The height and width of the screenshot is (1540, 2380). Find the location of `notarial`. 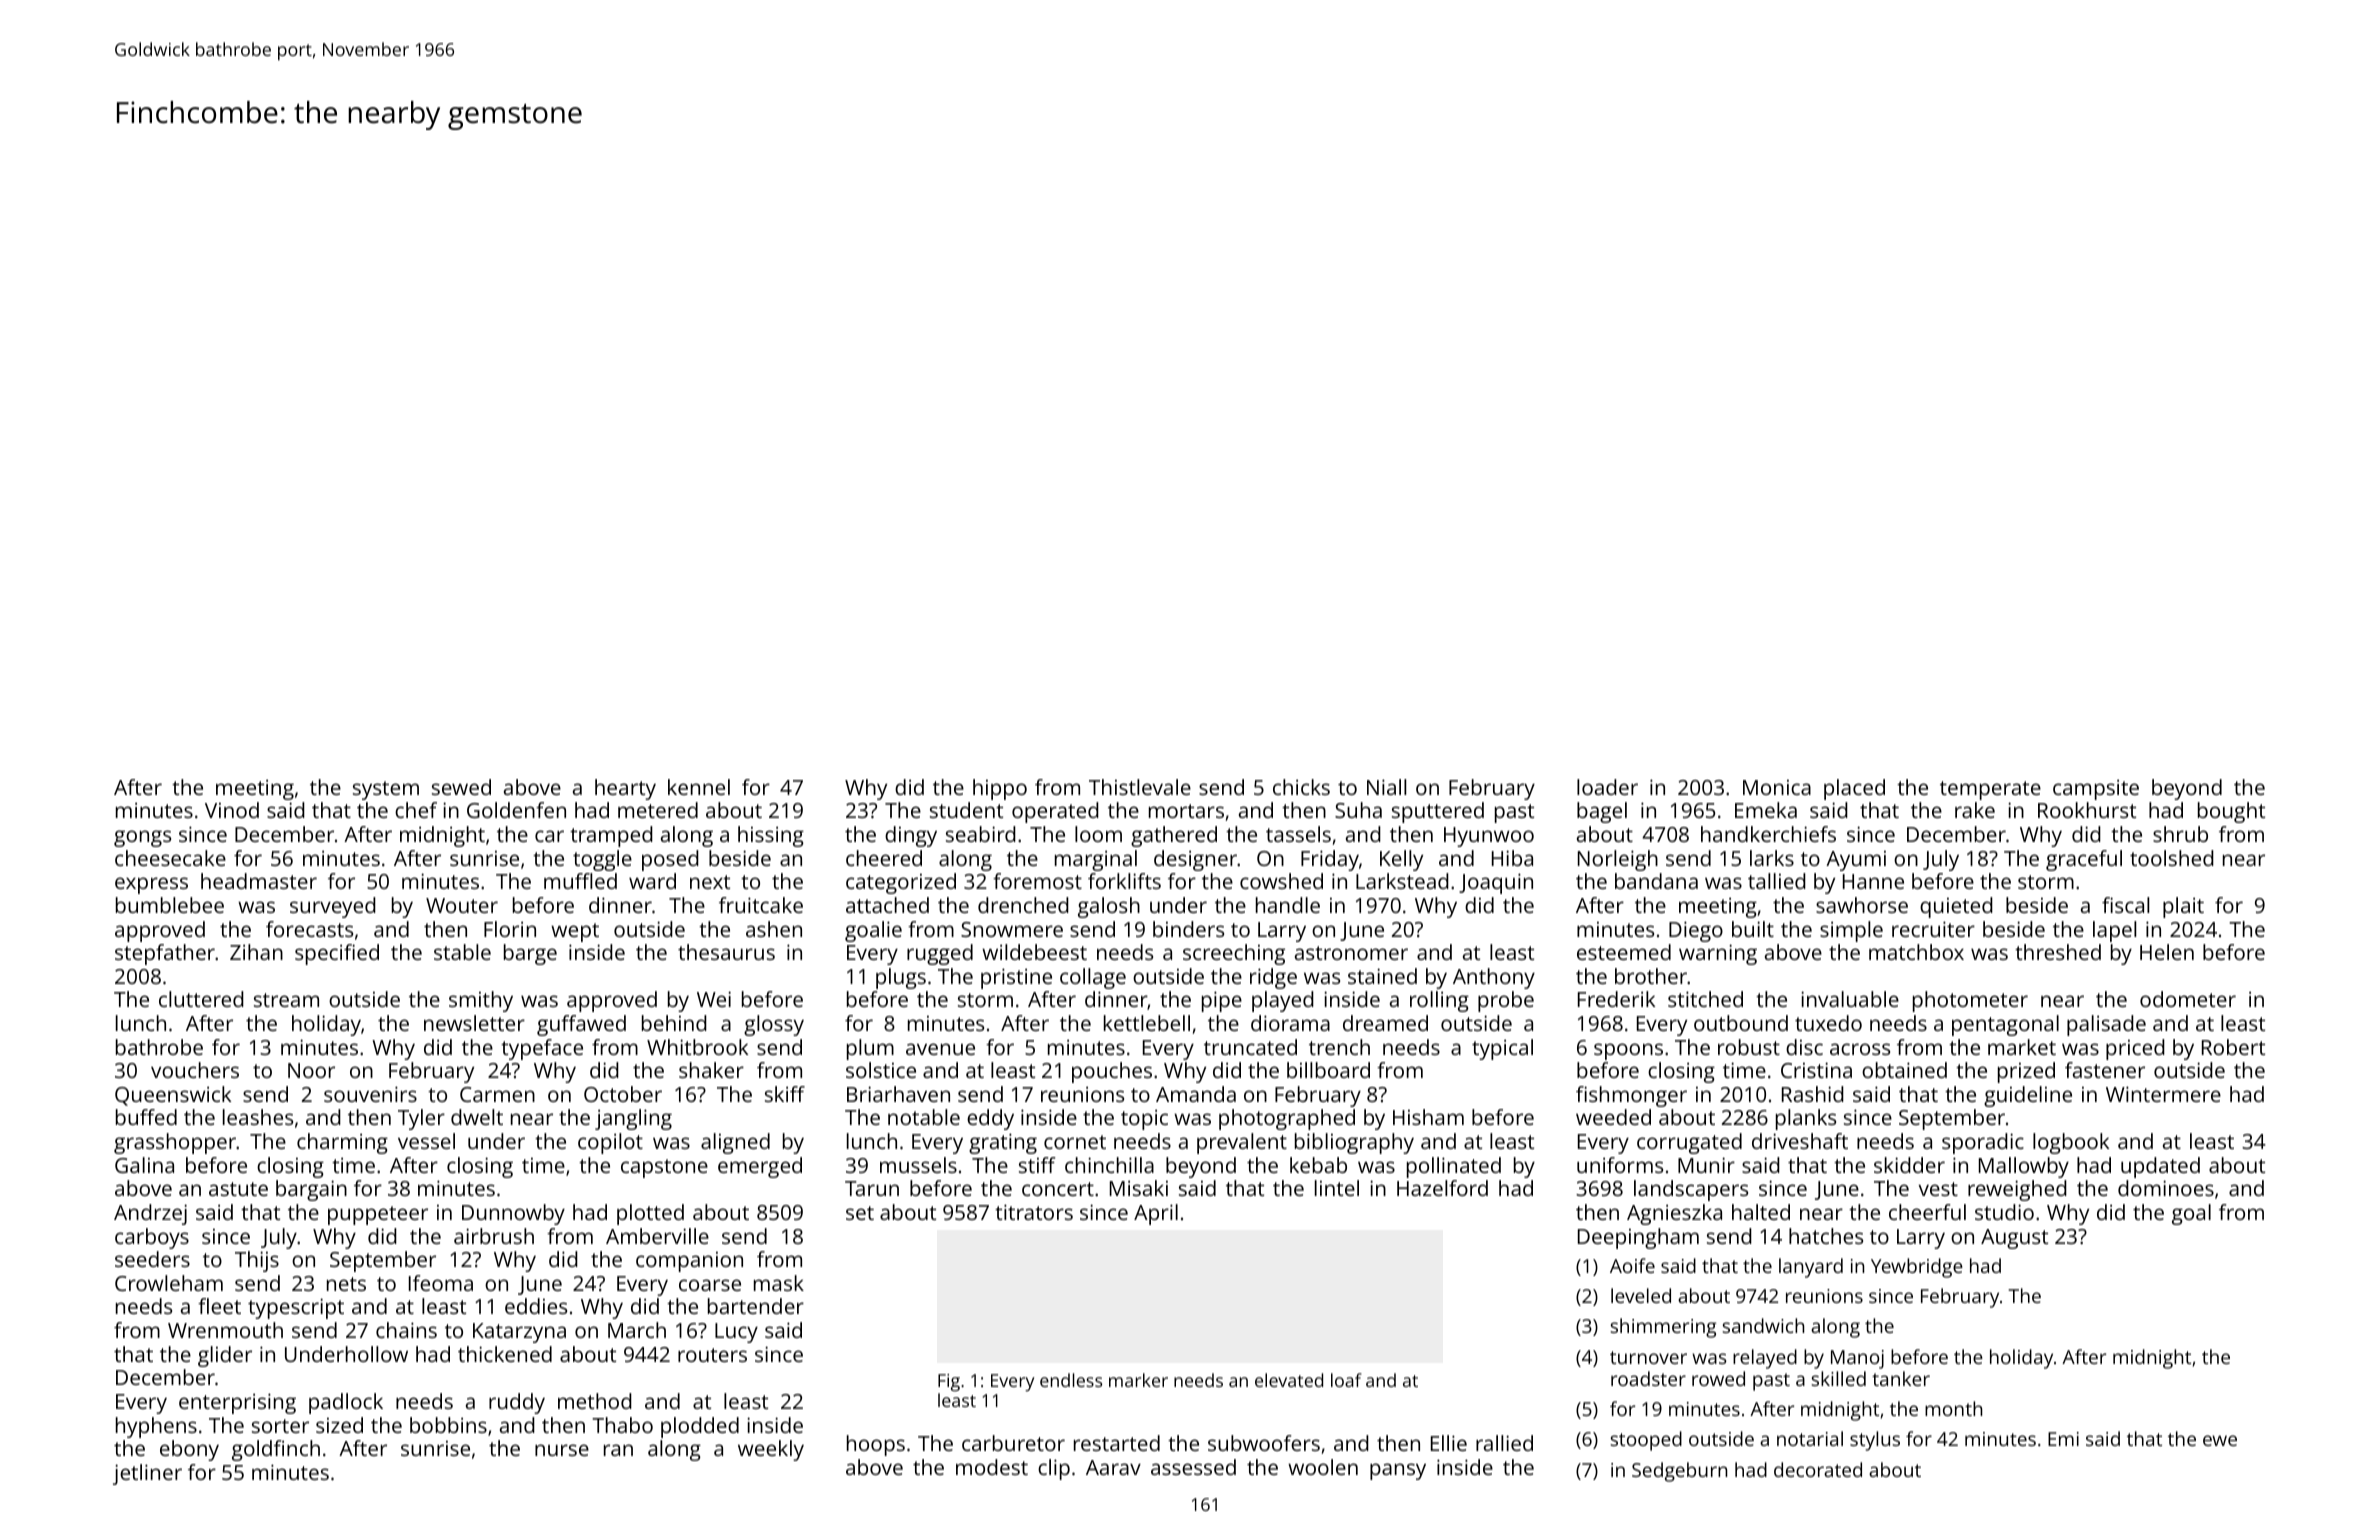

notarial is located at coordinates (1810, 1438).
